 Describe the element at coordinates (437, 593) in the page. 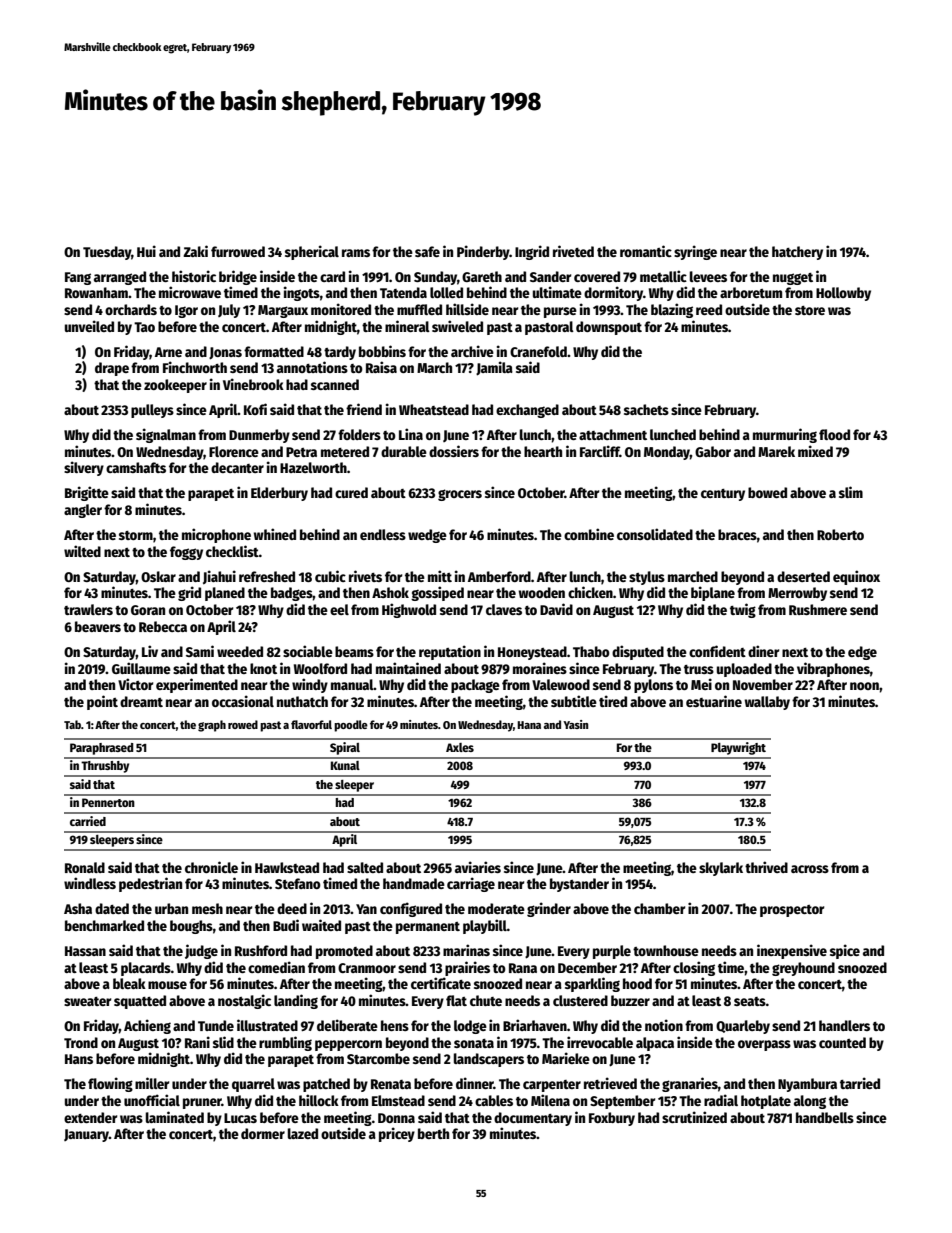

I see `gossiped` at that location.
